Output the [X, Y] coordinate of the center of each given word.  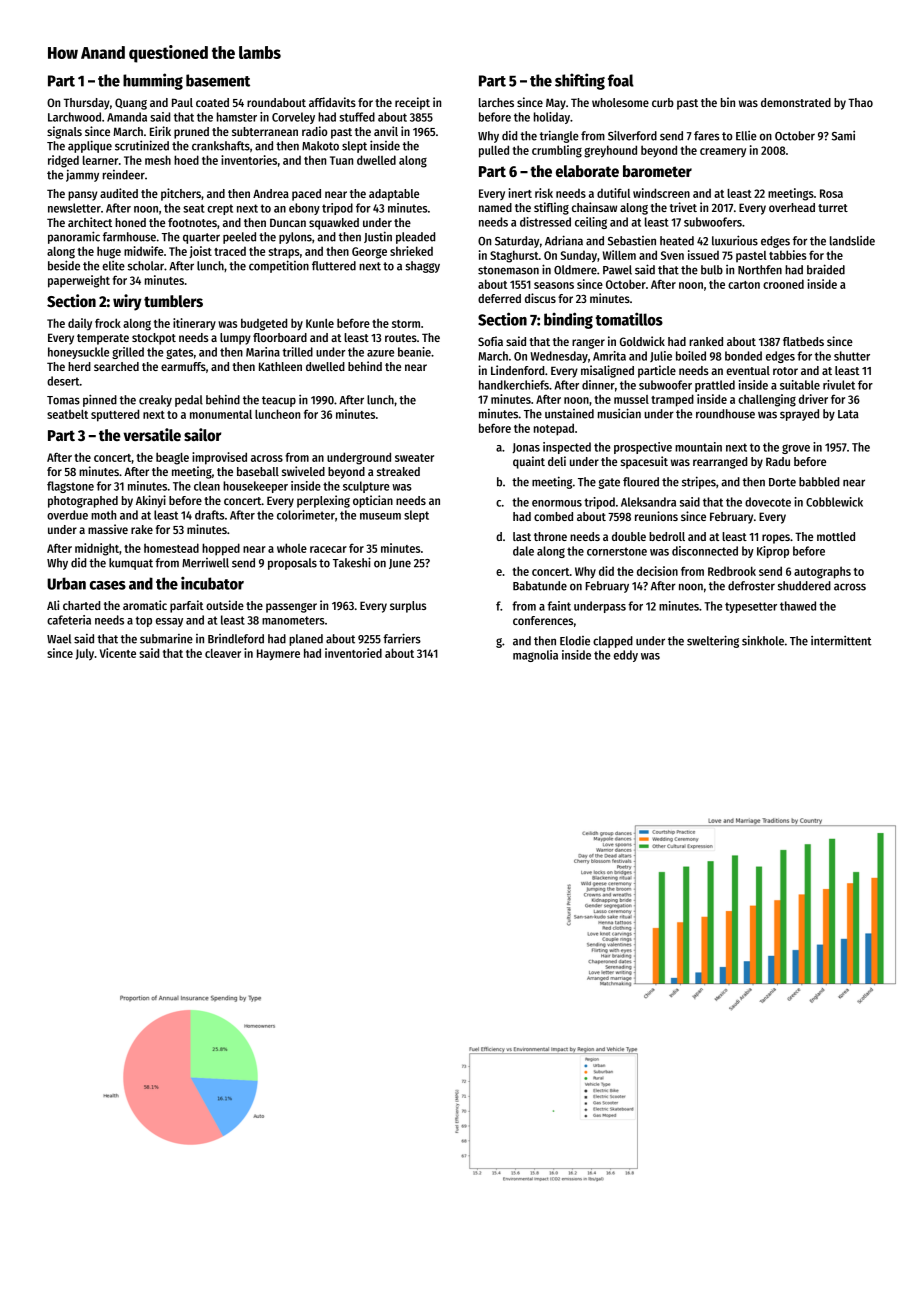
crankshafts [221, 146]
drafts [209, 515]
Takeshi [352, 562]
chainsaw [594, 207]
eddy [626, 656]
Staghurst [514, 256]
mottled [836, 536]
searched [116, 366]
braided [826, 269]
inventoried [353, 653]
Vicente [118, 653]
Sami [843, 135]
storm [406, 324]
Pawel [617, 270]
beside [64, 265]
